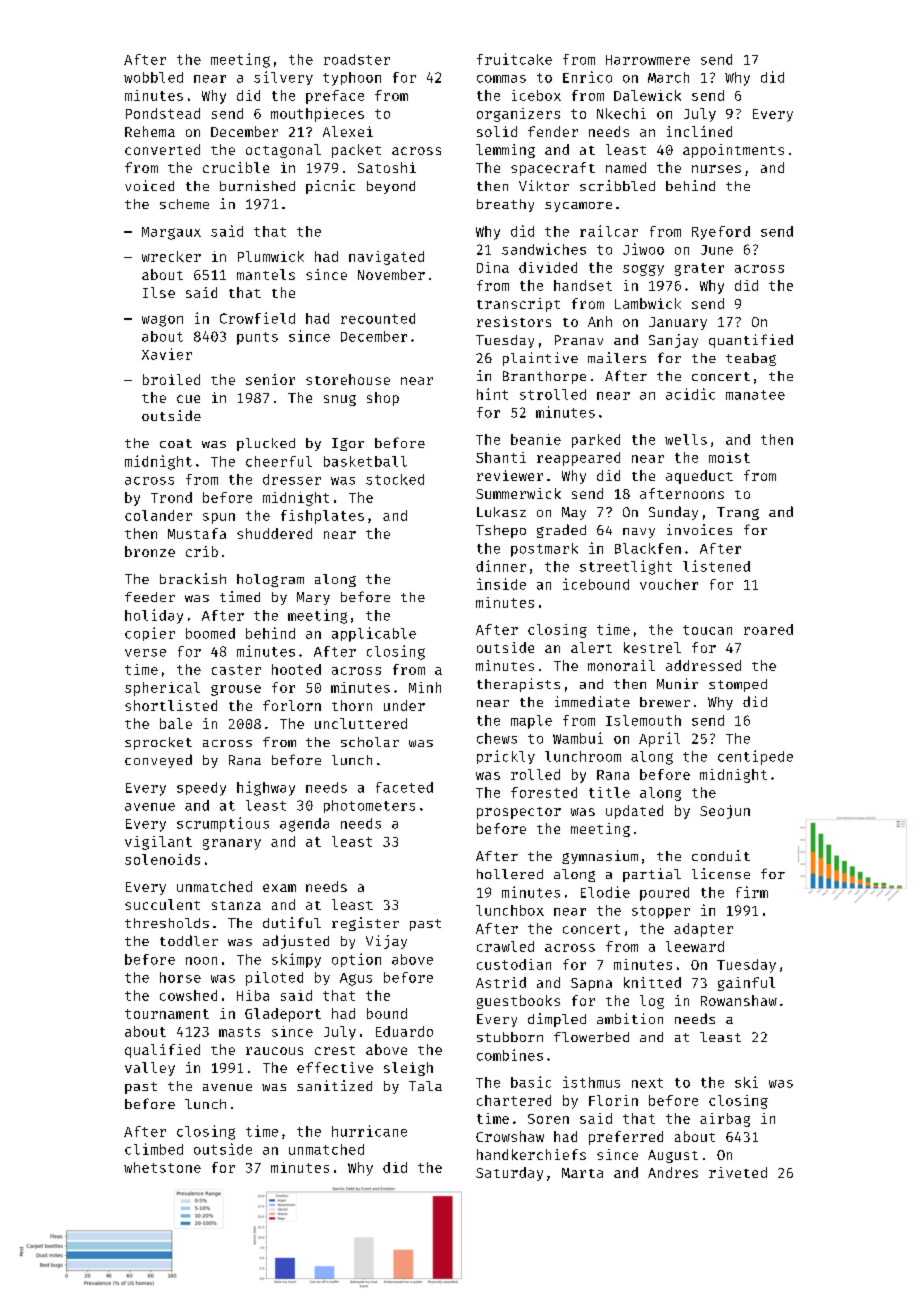  What do you see at coordinates (738, 513) in the screenshot?
I see `Trang` at bounding box center [738, 513].
